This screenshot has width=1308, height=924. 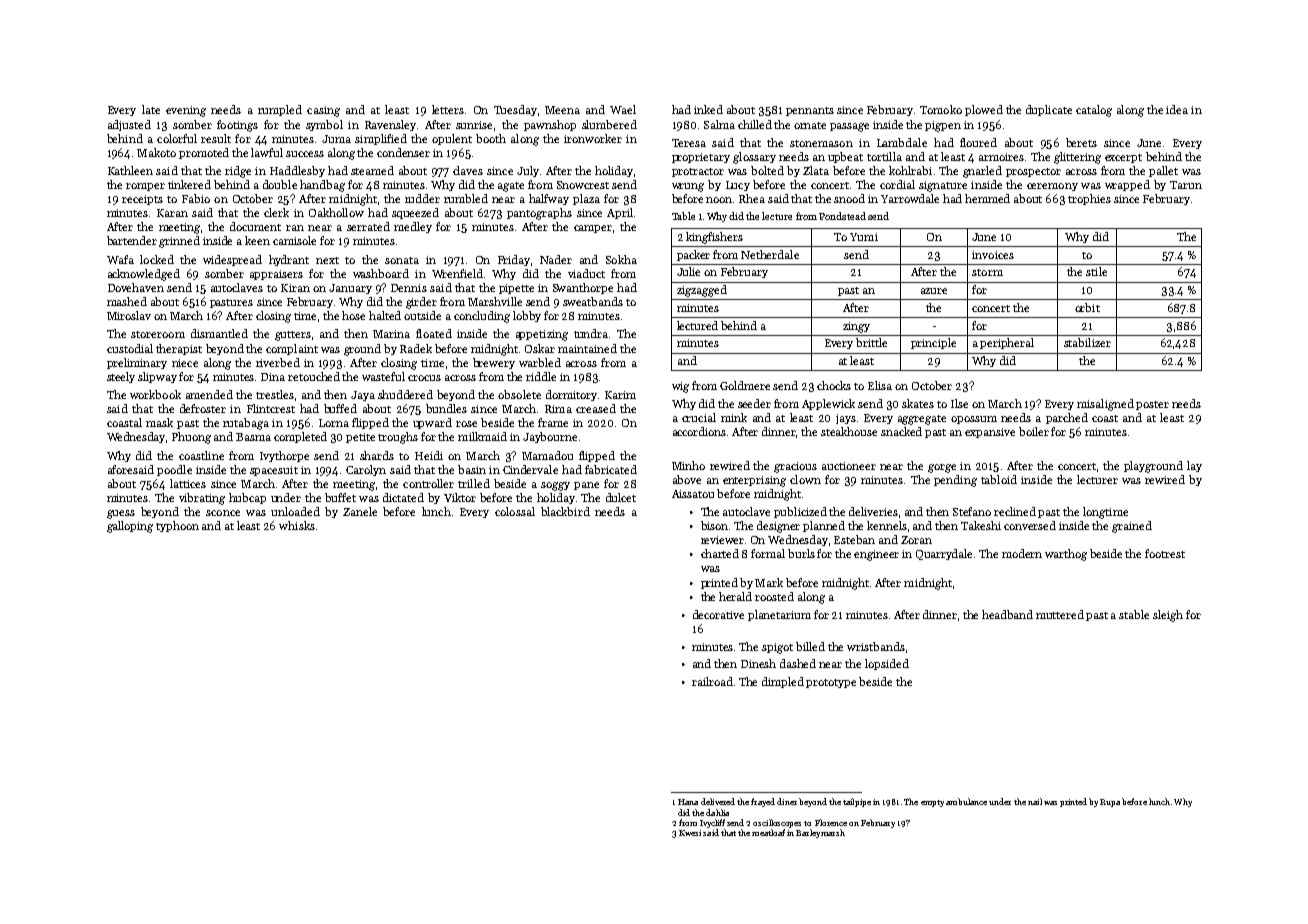 What do you see at coordinates (515, 511) in the screenshot?
I see `colossal` at bounding box center [515, 511].
